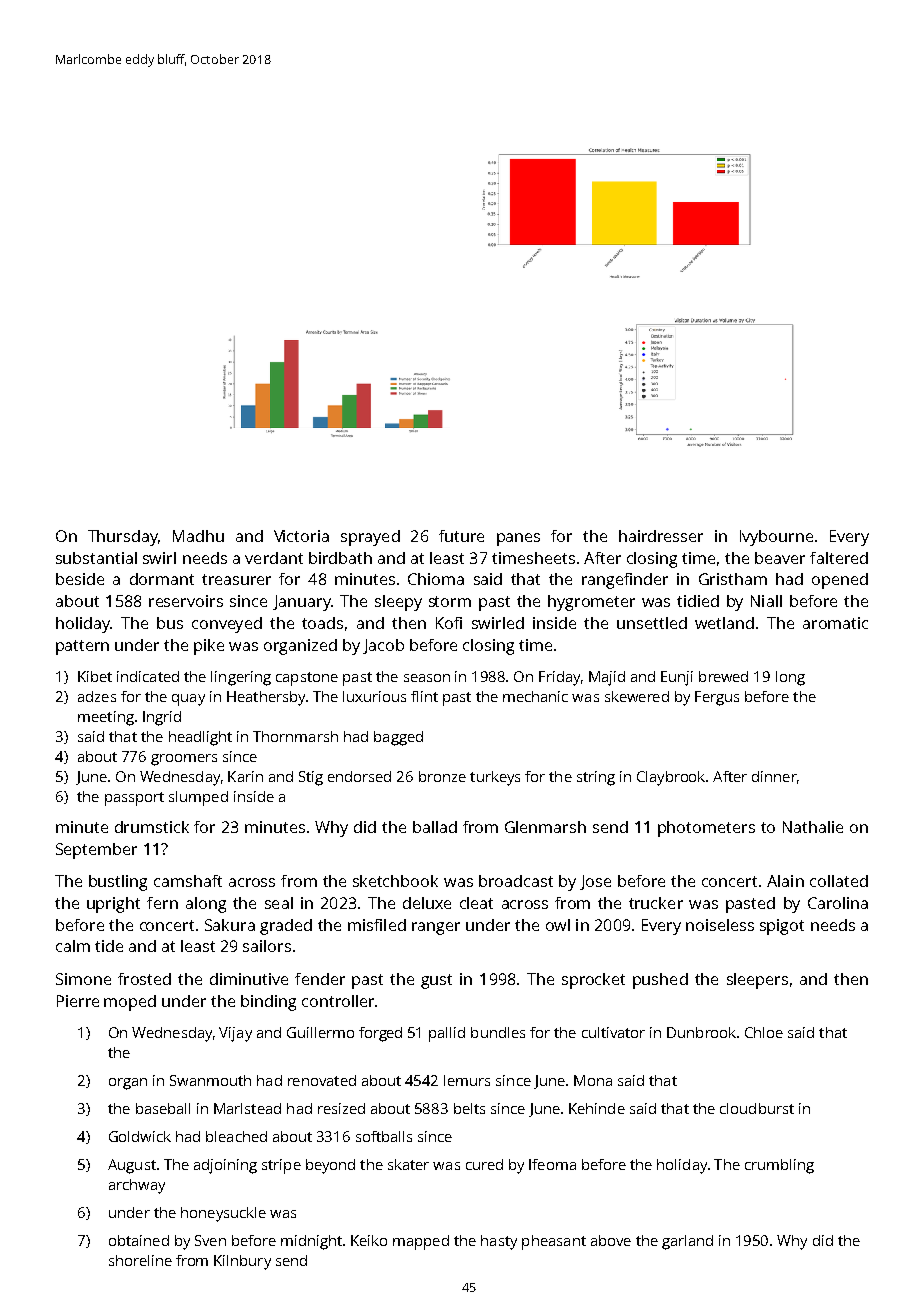 This document has height=1314, width=924. I want to click on Kilnbury, so click(242, 1262).
